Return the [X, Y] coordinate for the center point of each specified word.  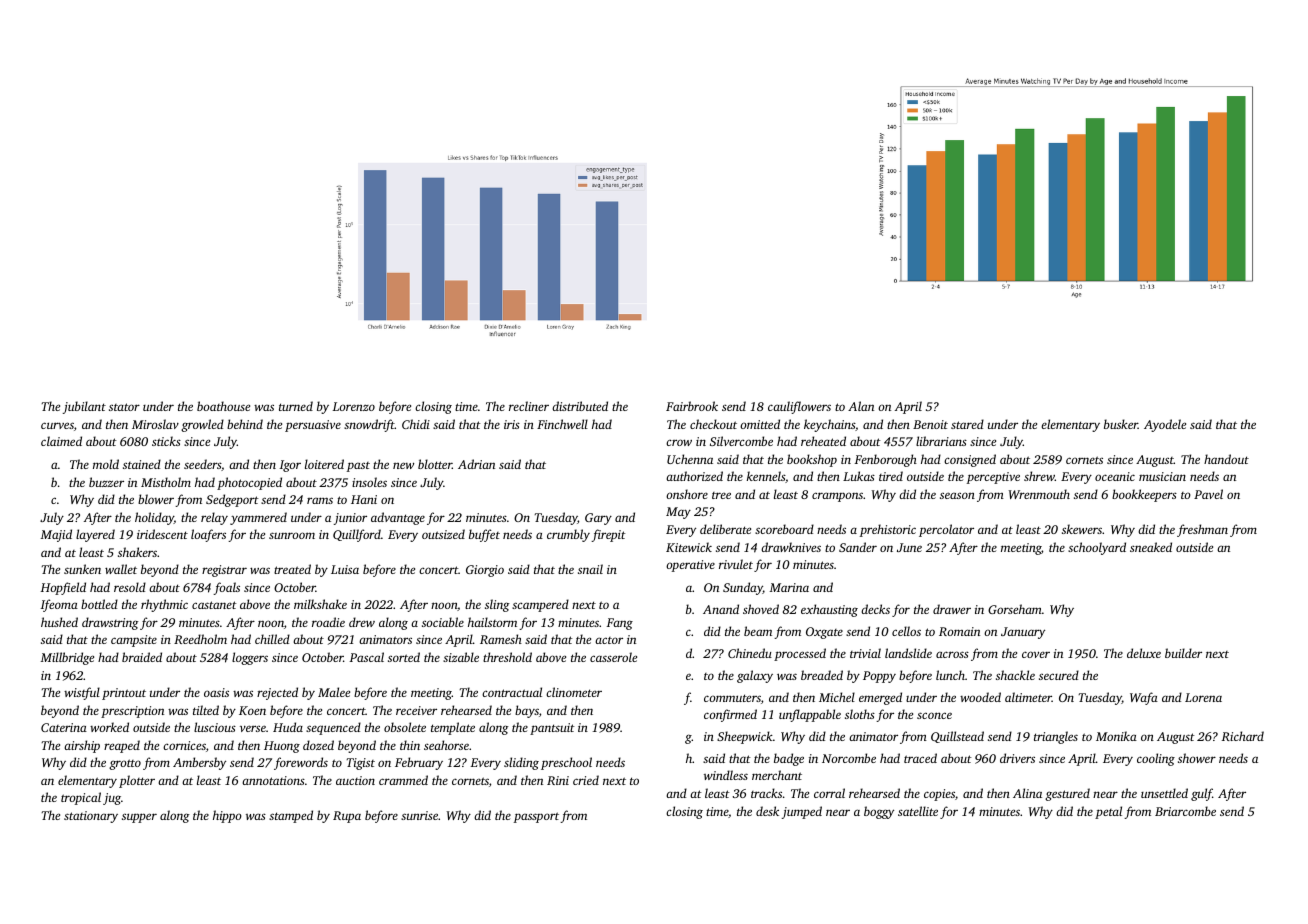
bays [527, 711]
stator [124, 407]
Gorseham [1015, 609]
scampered [540, 605]
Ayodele [1165, 425]
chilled [272, 639]
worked [109, 727]
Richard [1243, 736]
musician [1162, 476]
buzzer [106, 482]
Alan [861, 406]
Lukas [859, 476]
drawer [952, 609]
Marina [789, 587]
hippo [227, 816]
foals [226, 588]
